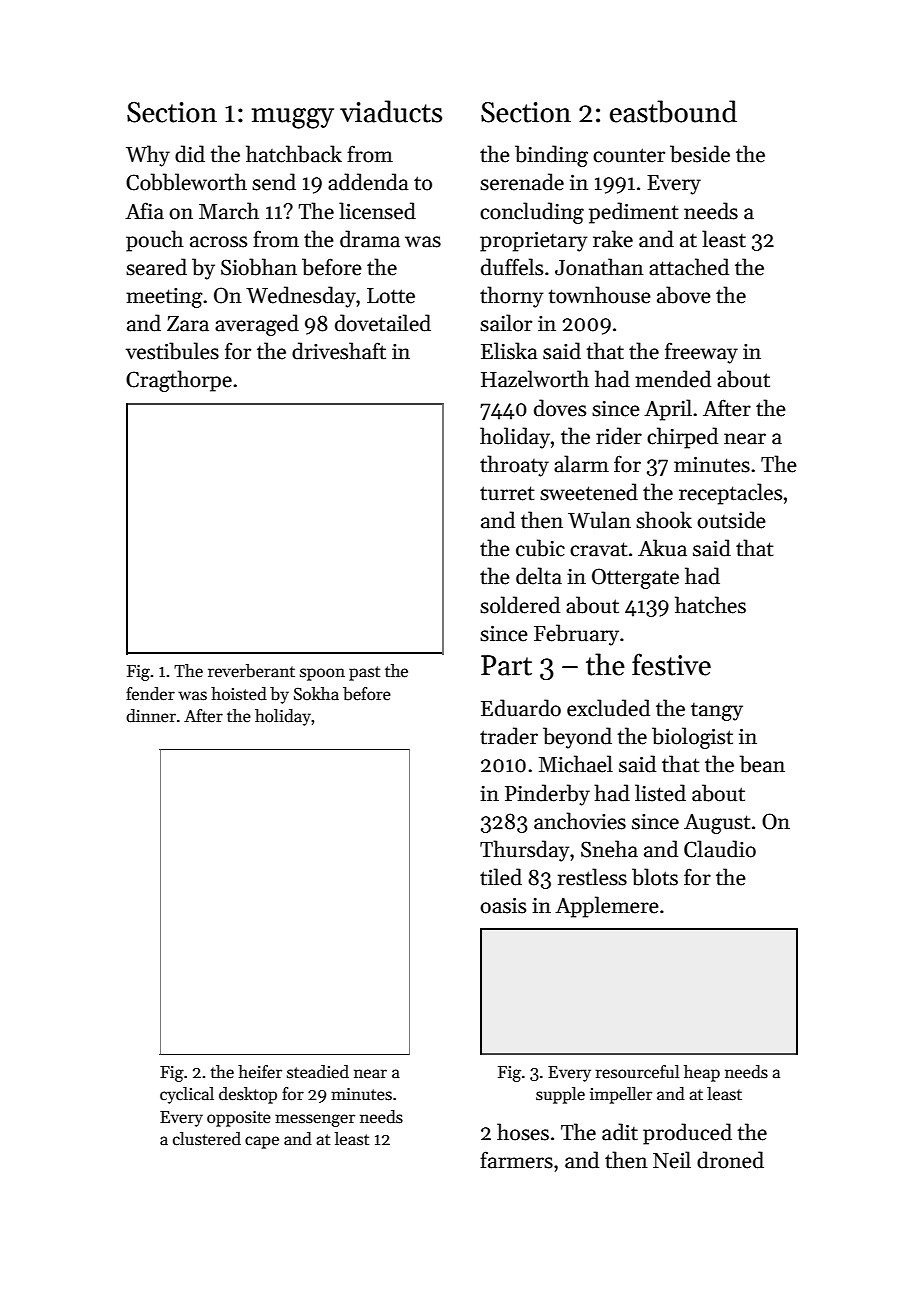 The width and height of the image is (924, 1314). I want to click on bean, so click(762, 764).
